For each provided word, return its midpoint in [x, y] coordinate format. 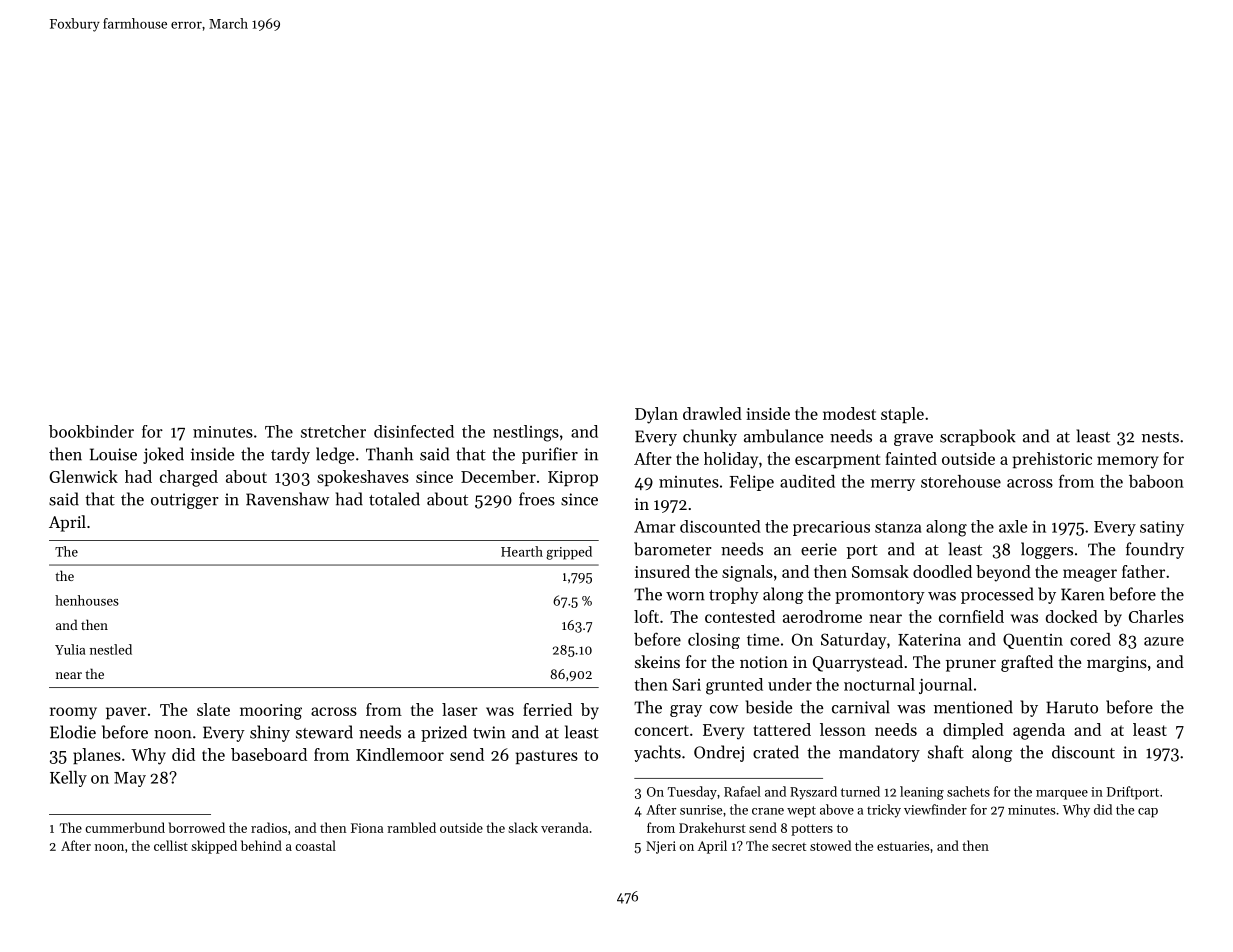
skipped [214, 847]
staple [902, 415]
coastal [315, 845]
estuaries [903, 846]
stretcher [333, 431]
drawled [712, 413]
